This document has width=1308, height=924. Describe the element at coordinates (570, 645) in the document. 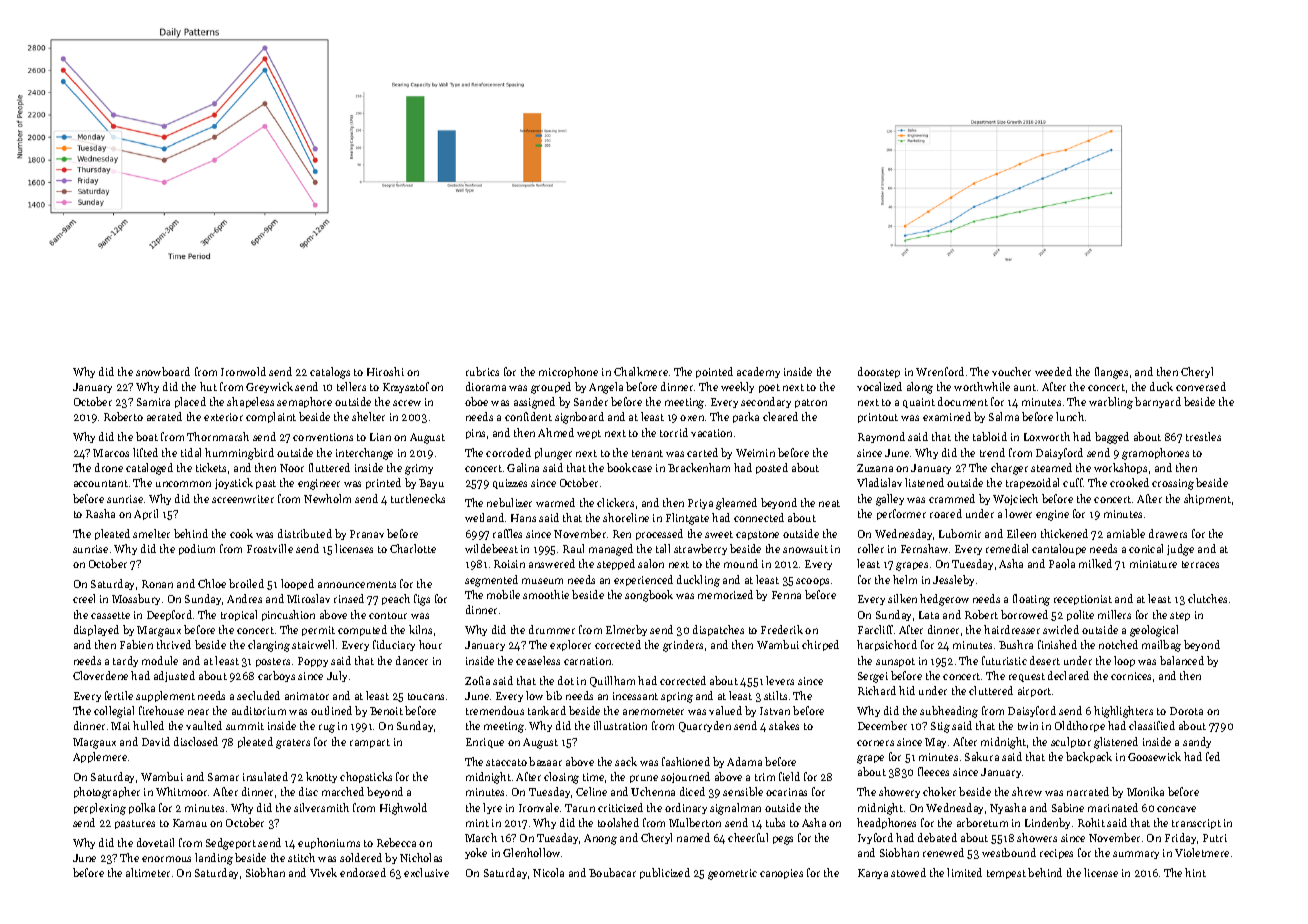

I see `explorer` at that location.
